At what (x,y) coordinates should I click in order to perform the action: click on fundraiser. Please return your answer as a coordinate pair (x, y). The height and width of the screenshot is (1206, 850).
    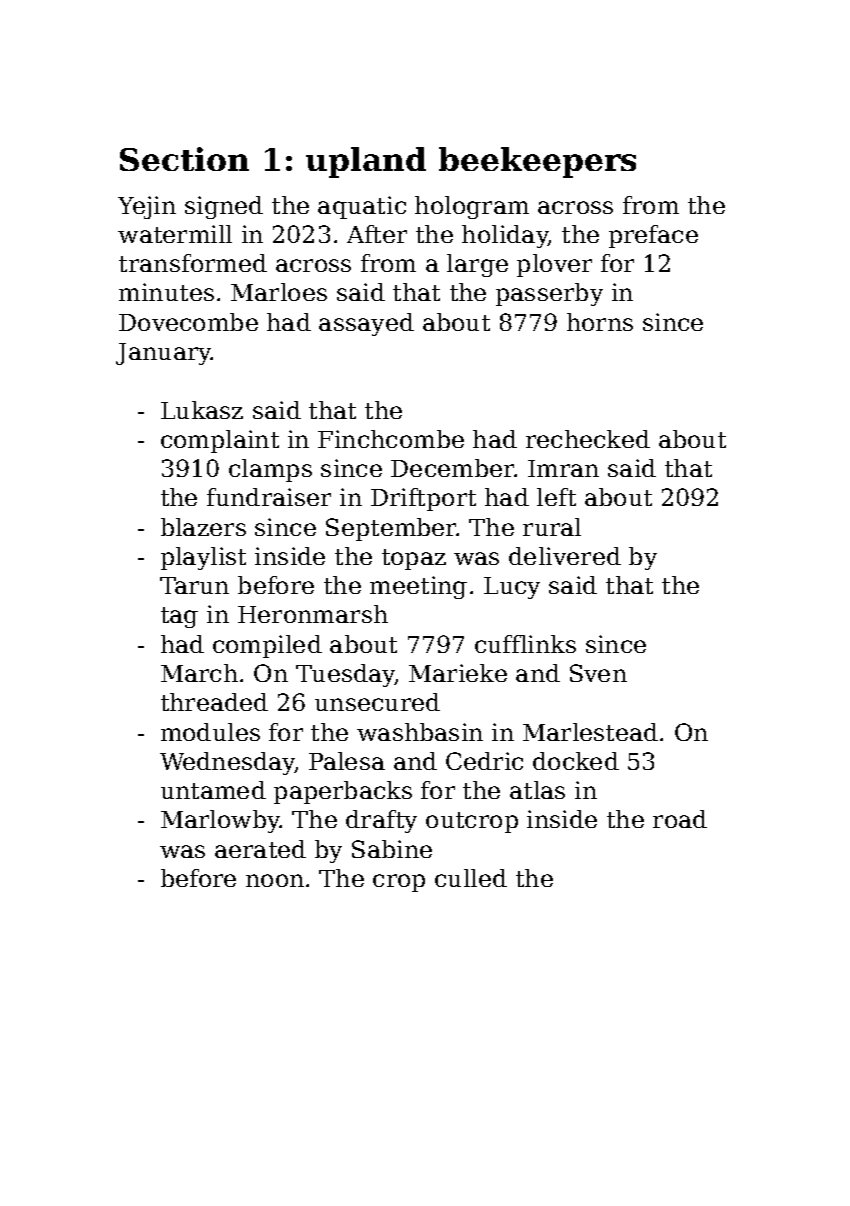
    Looking at the image, I should click on (269, 497).
